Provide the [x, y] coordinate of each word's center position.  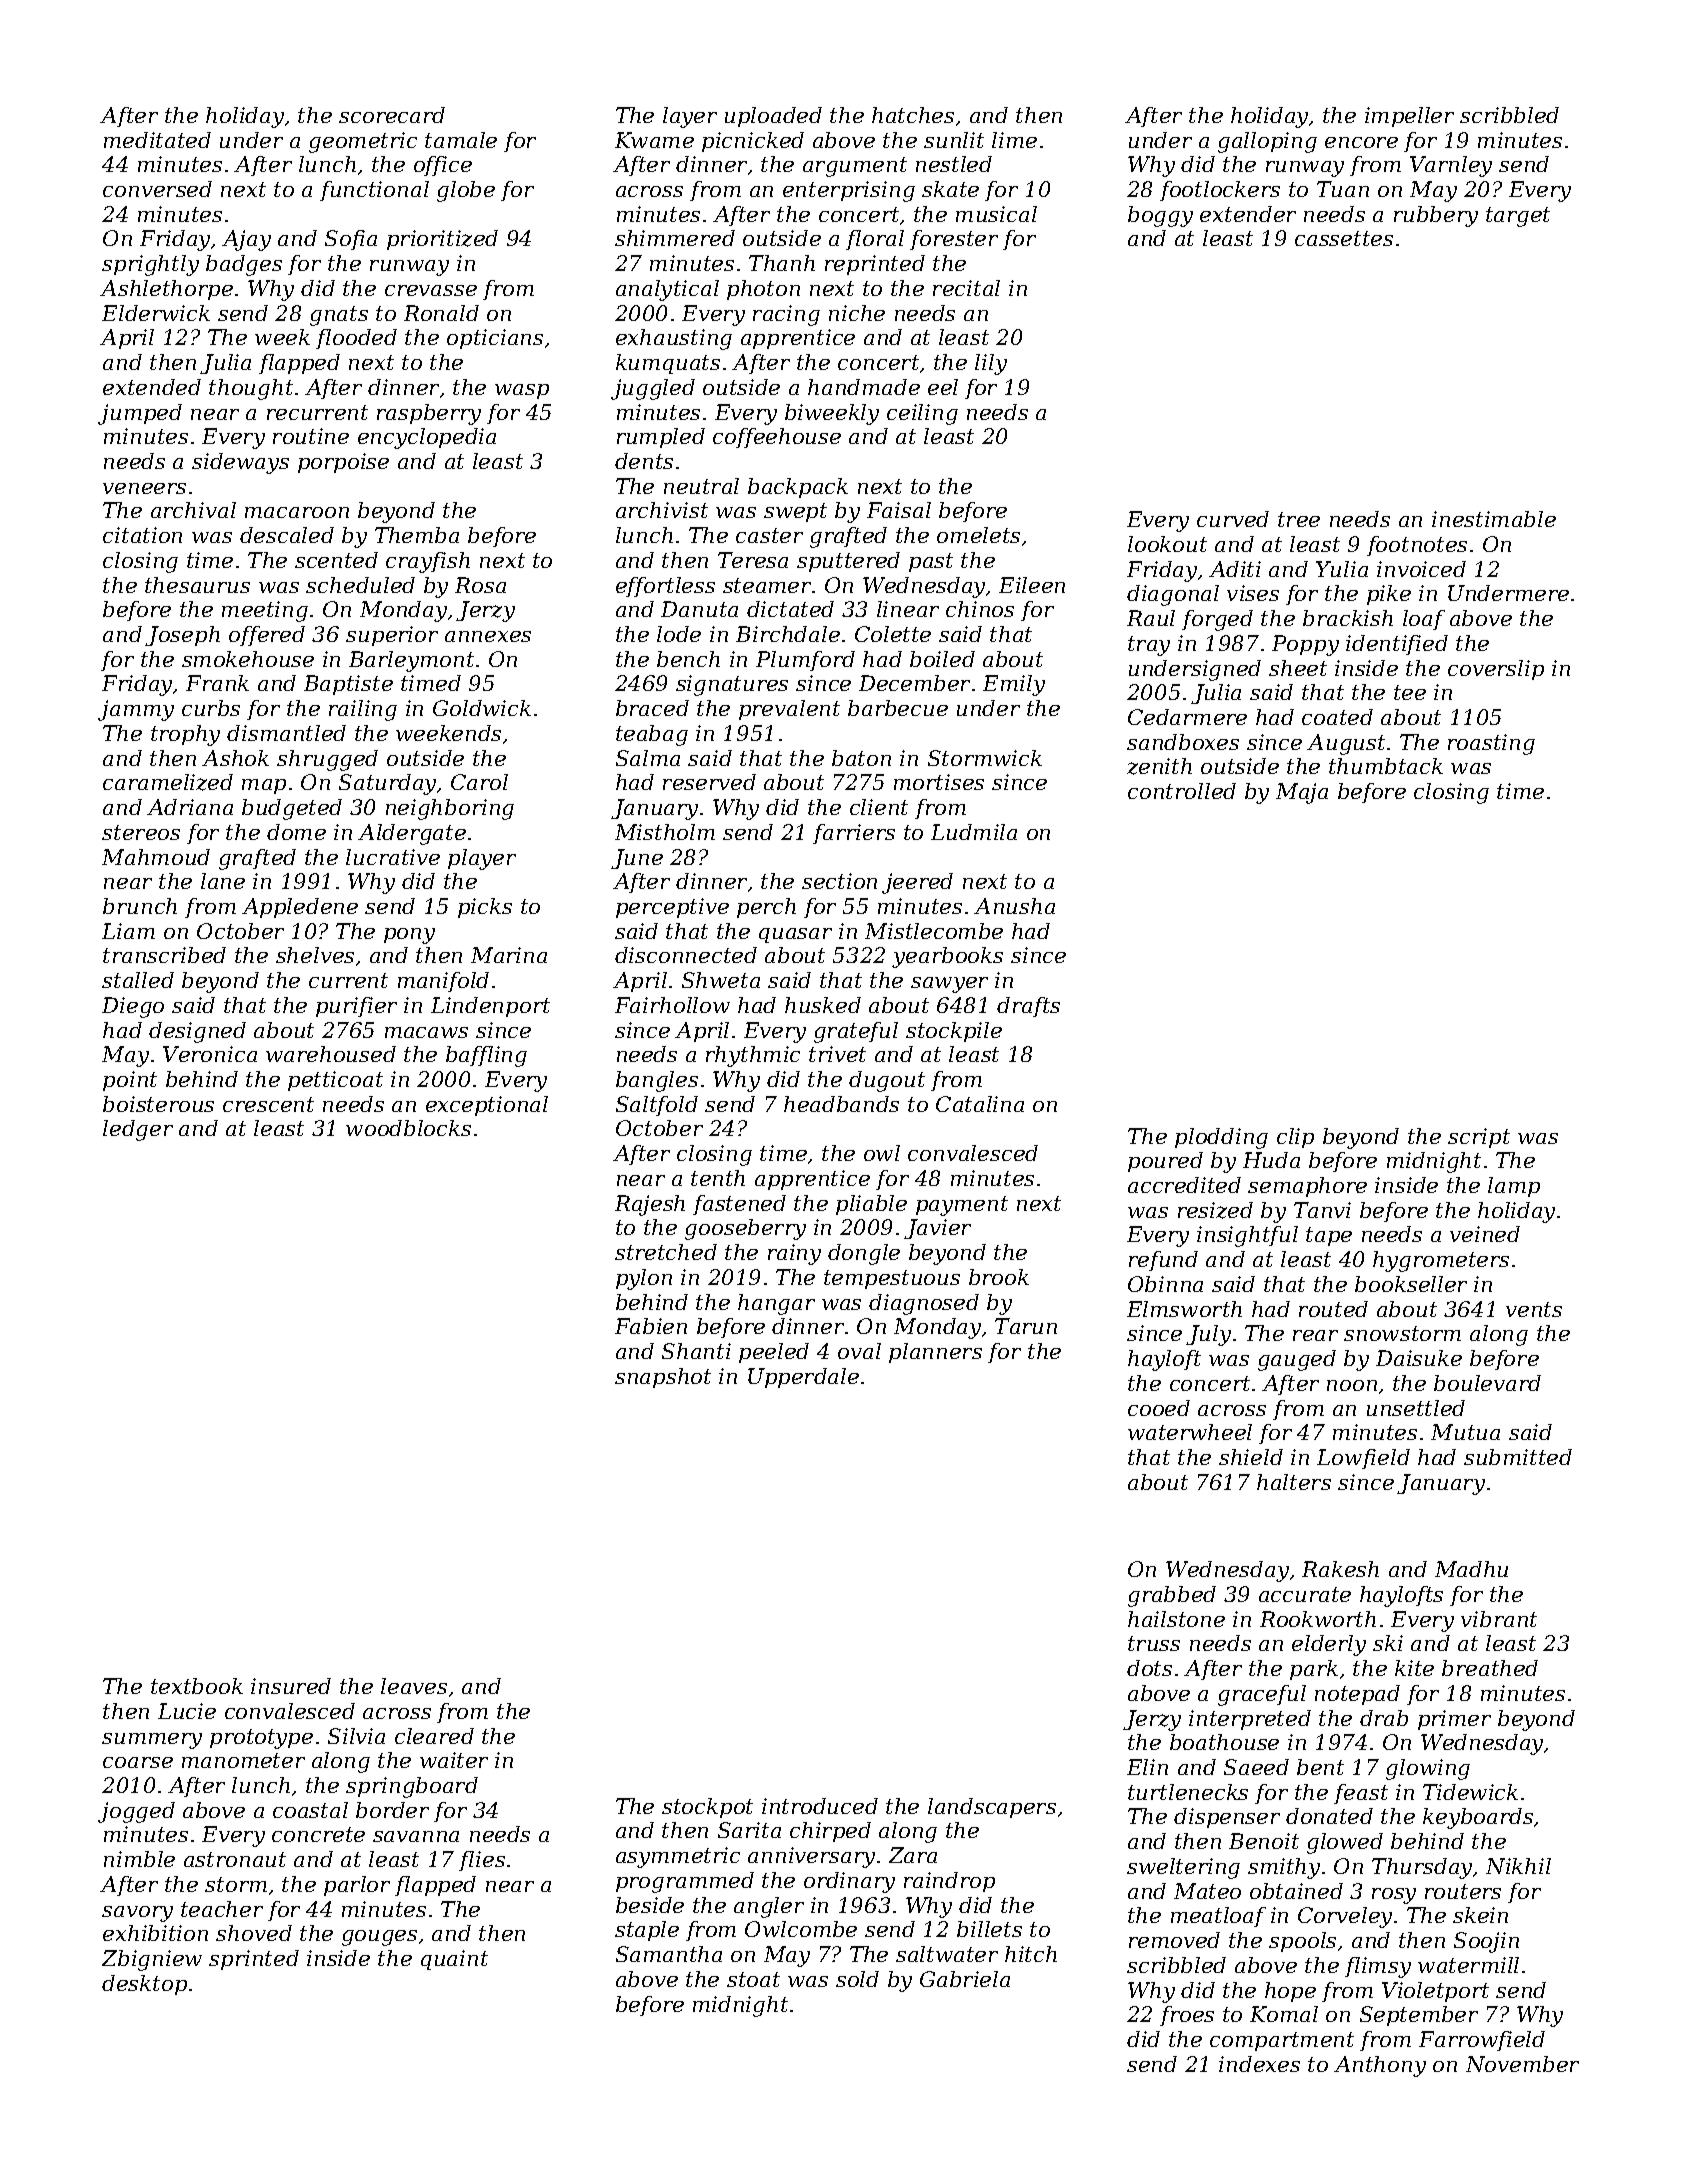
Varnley [1451, 166]
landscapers [992, 1808]
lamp [1514, 1187]
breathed [1490, 1668]
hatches [913, 115]
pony [409, 936]
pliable [871, 1205]
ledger [138, 1130]
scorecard [392, 115]
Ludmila [974, 832]
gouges [379, 1938]
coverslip [1496, 670]
